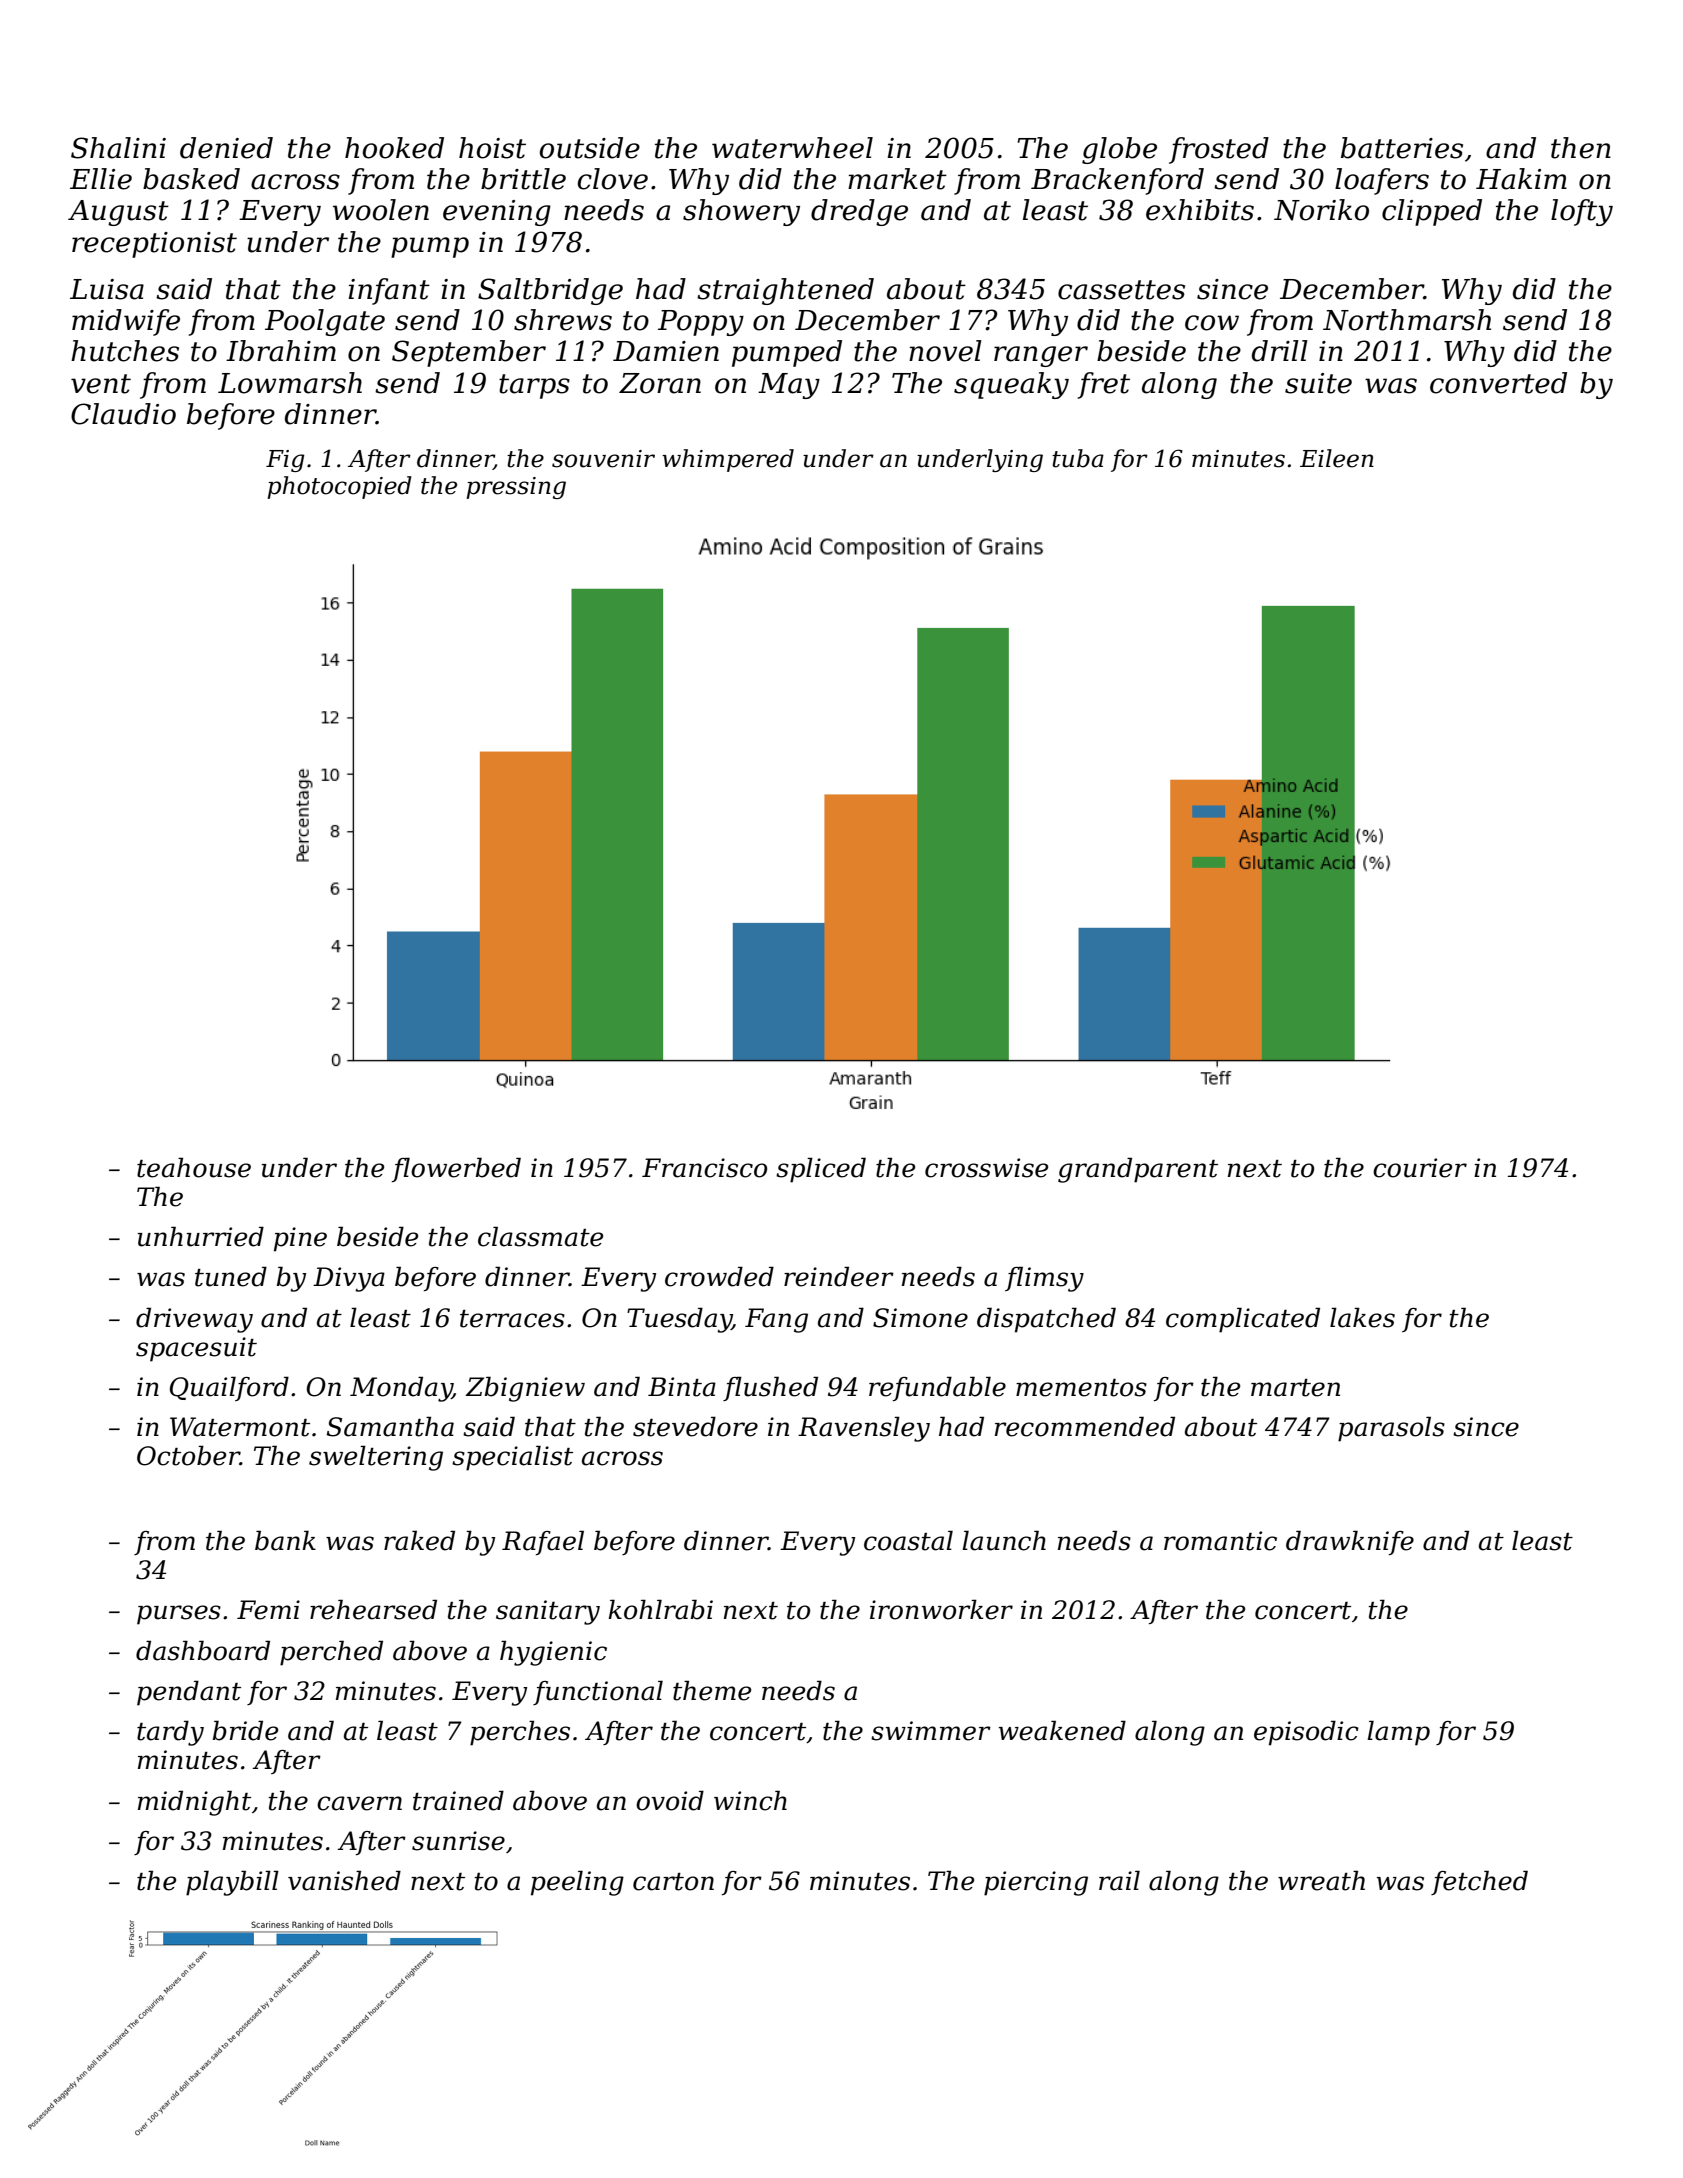 This image has width=1683, height=2178. I want to click on suite, so click(1318, 383).
